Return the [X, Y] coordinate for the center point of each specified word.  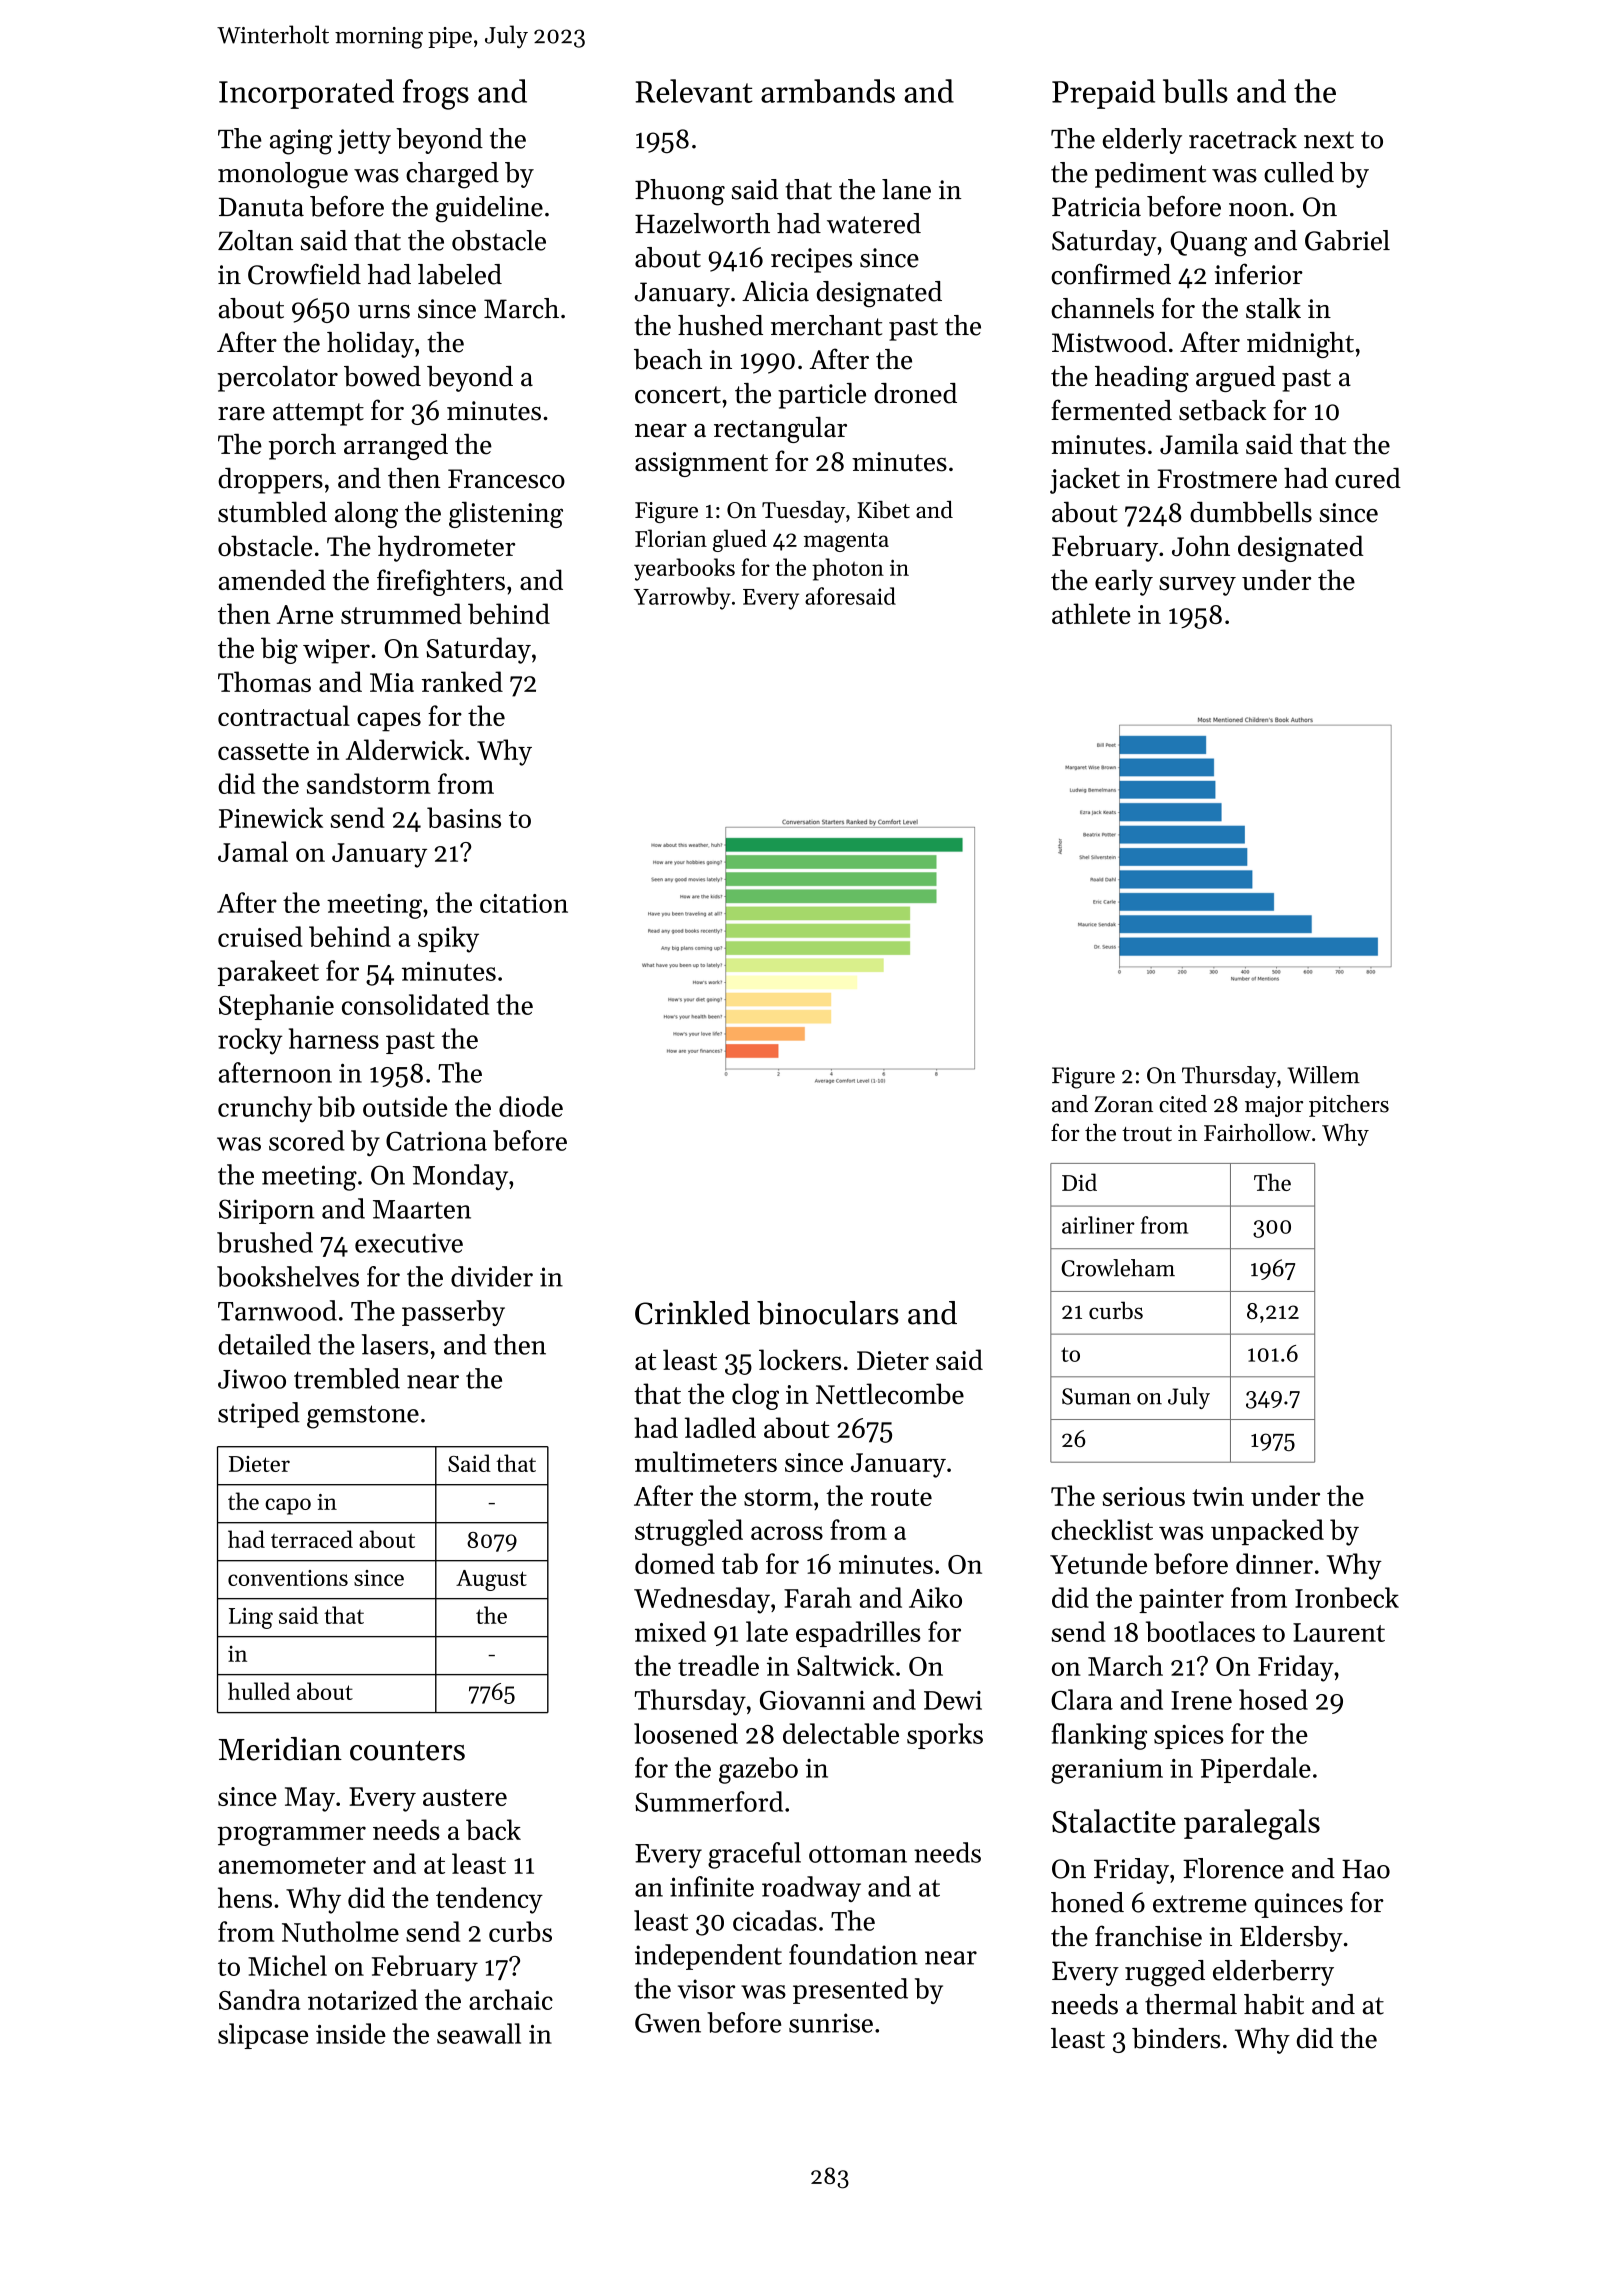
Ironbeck [1347, 1597]
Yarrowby [682, 598]
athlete [1091, 613]
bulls [1195, 91]
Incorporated [306, 94]
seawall [479, 2033]
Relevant [694, 91]
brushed [265, 1242]
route [901, 1497]
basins [464, 817]
